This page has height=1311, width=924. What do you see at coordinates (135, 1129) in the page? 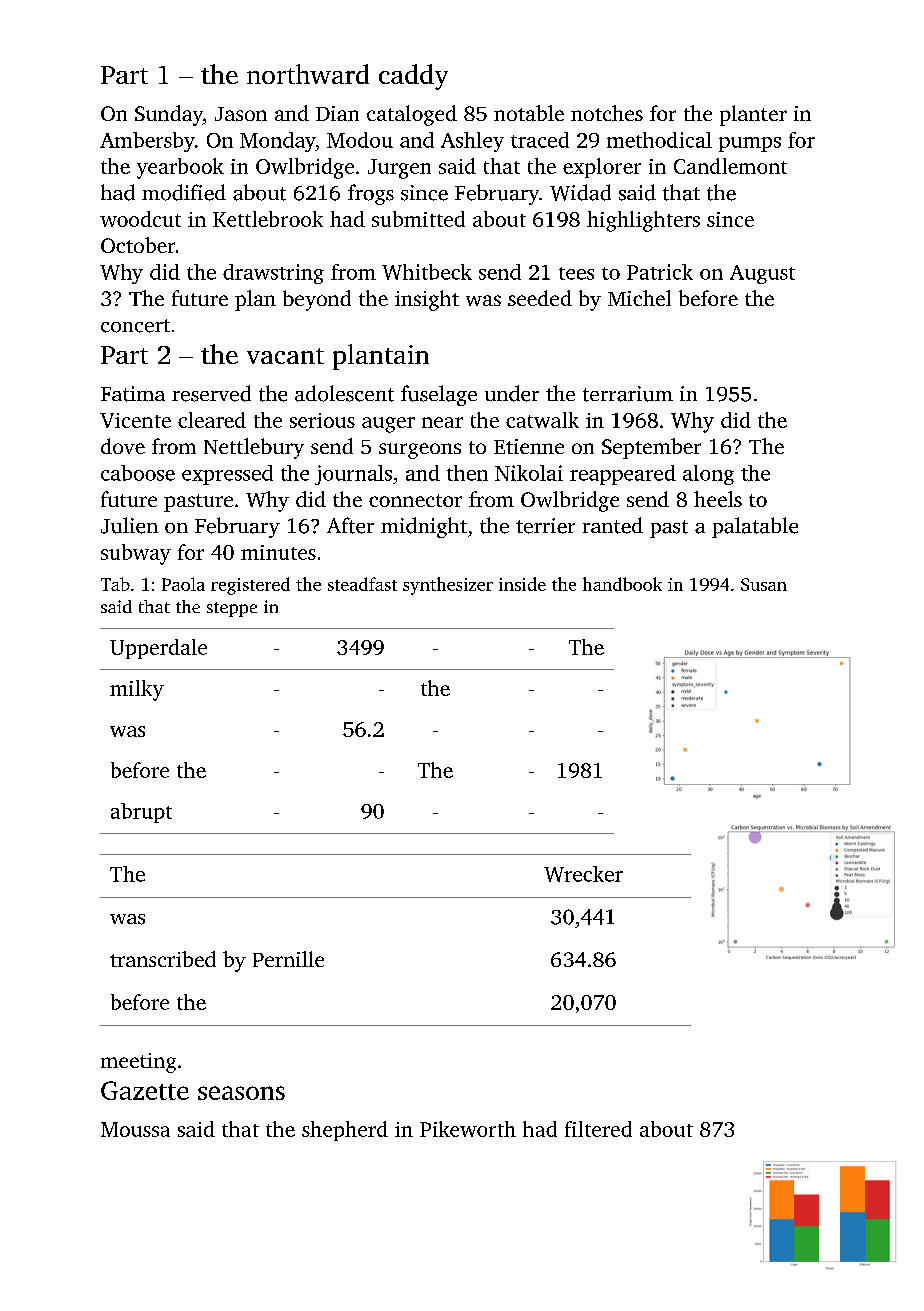
I see `Moussa` at bounding box center [135, 1129].
